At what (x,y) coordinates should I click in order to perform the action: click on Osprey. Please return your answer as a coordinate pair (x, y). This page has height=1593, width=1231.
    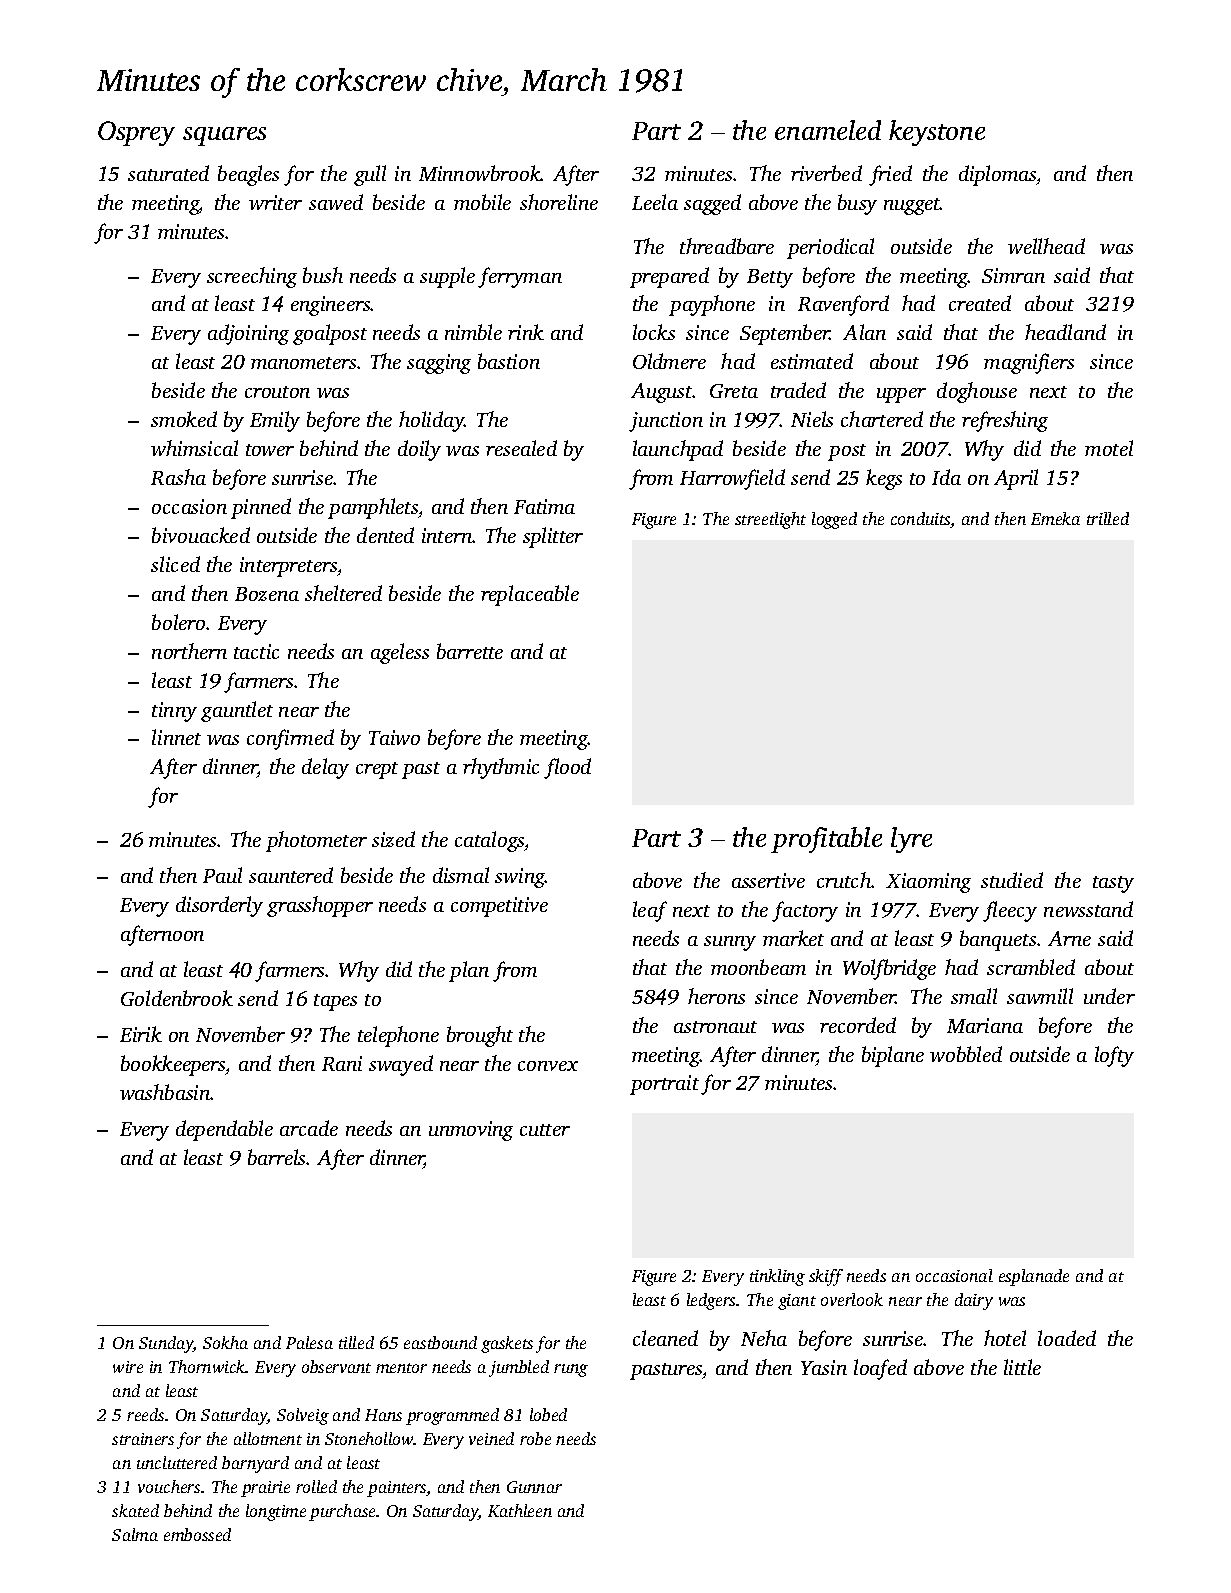
    Looking at the image, I should click on (136, 133).
